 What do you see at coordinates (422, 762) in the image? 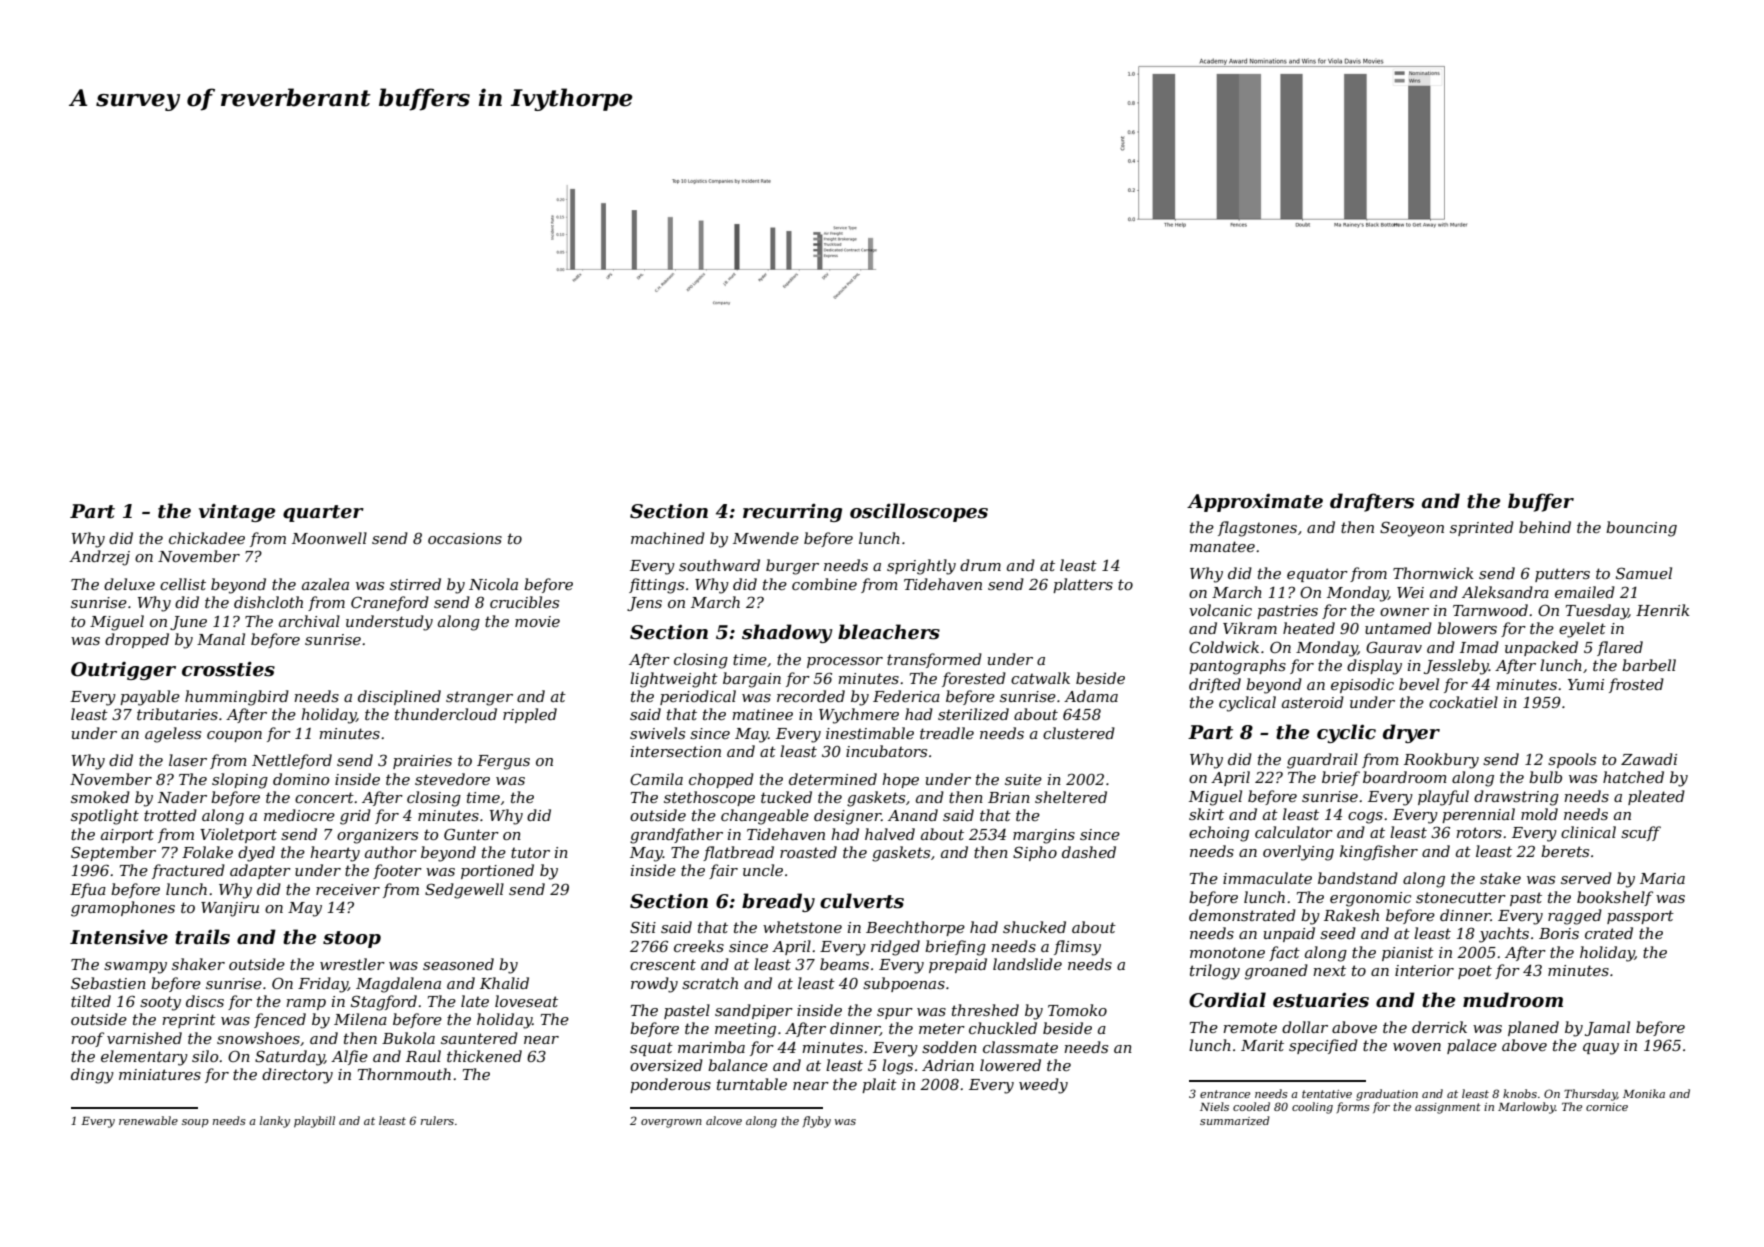
I see `prairies` at bounding box center [422, 762].
